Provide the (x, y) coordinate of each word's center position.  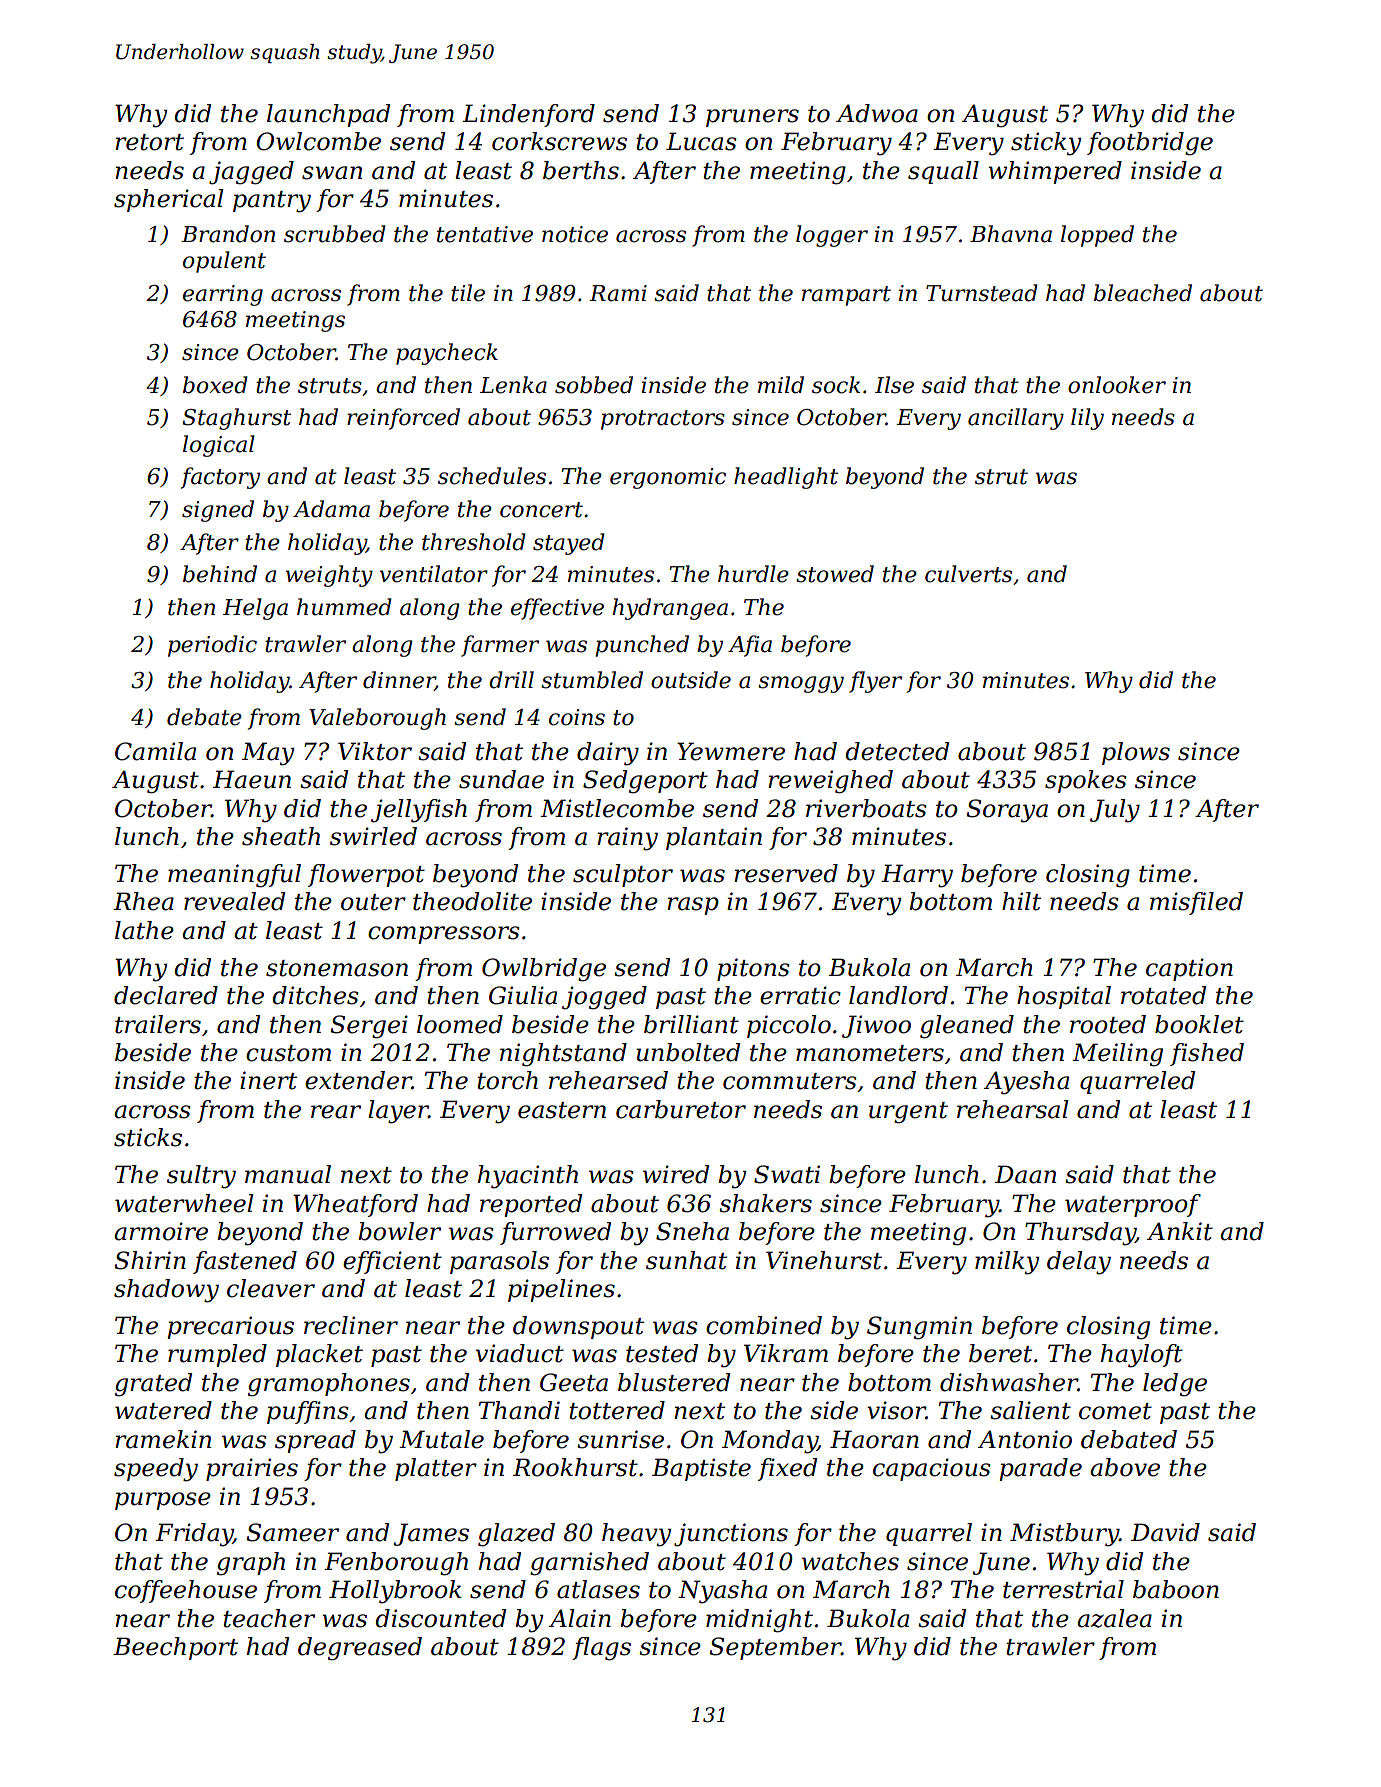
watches (850, 1561)
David (1165, 1532)
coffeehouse (186, 1591)
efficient (392, 1262)
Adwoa (877, 113)
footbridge (1150, 144)
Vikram (786, 1353)
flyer (875, 682)
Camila (155, 751)
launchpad (328, 115)
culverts (968, 574)
